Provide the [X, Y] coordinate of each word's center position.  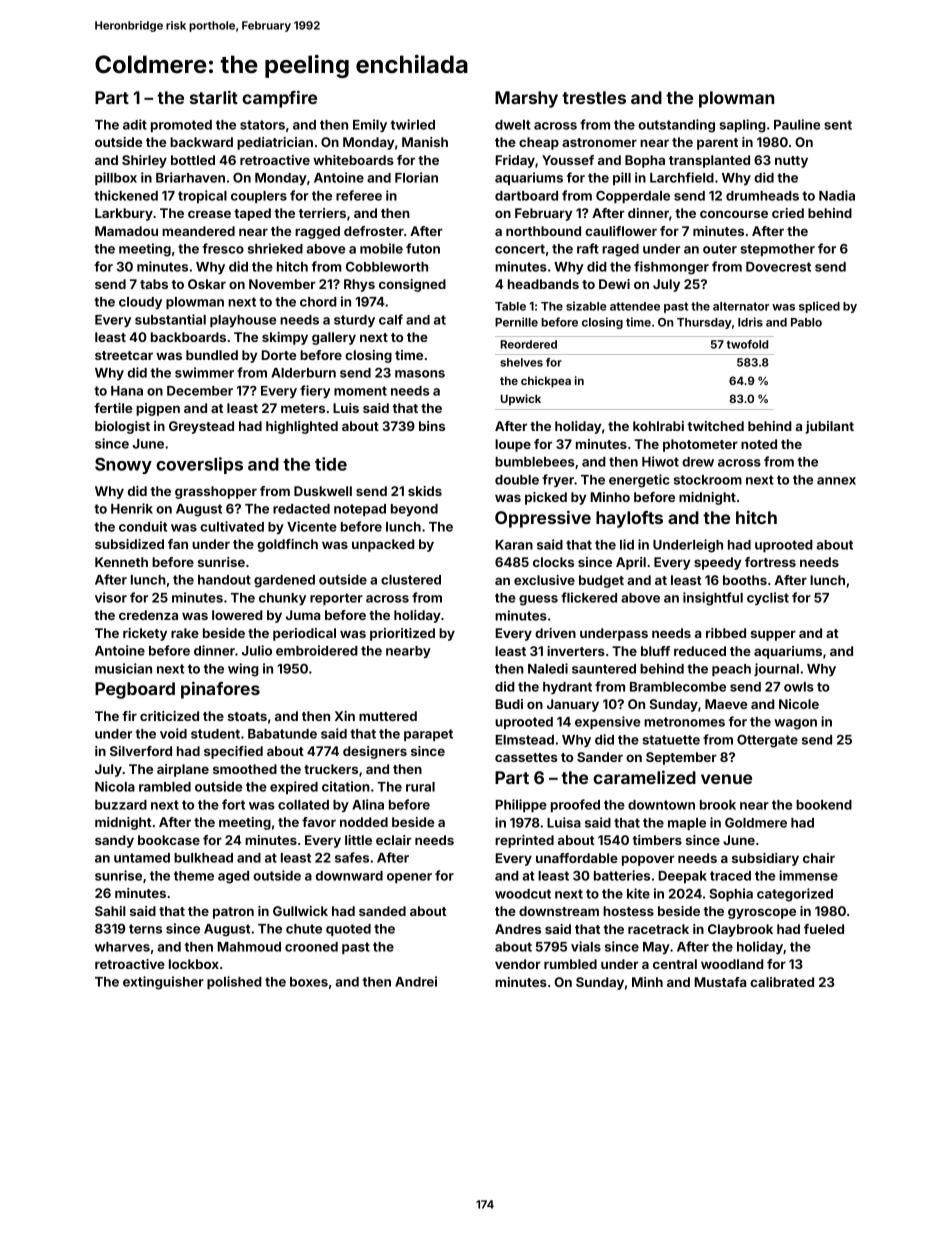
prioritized [402, 634]
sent [838, 125]
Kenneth [121, 562]
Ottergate [767, 741]
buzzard [121, 805]
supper [773, 635]
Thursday [704, 323]
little [358, 840]
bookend [824, 805]
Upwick [520, 400]
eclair [394, 840]
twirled [413, 124]
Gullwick [300, 911]
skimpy [285, 338]
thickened [126, 195]
